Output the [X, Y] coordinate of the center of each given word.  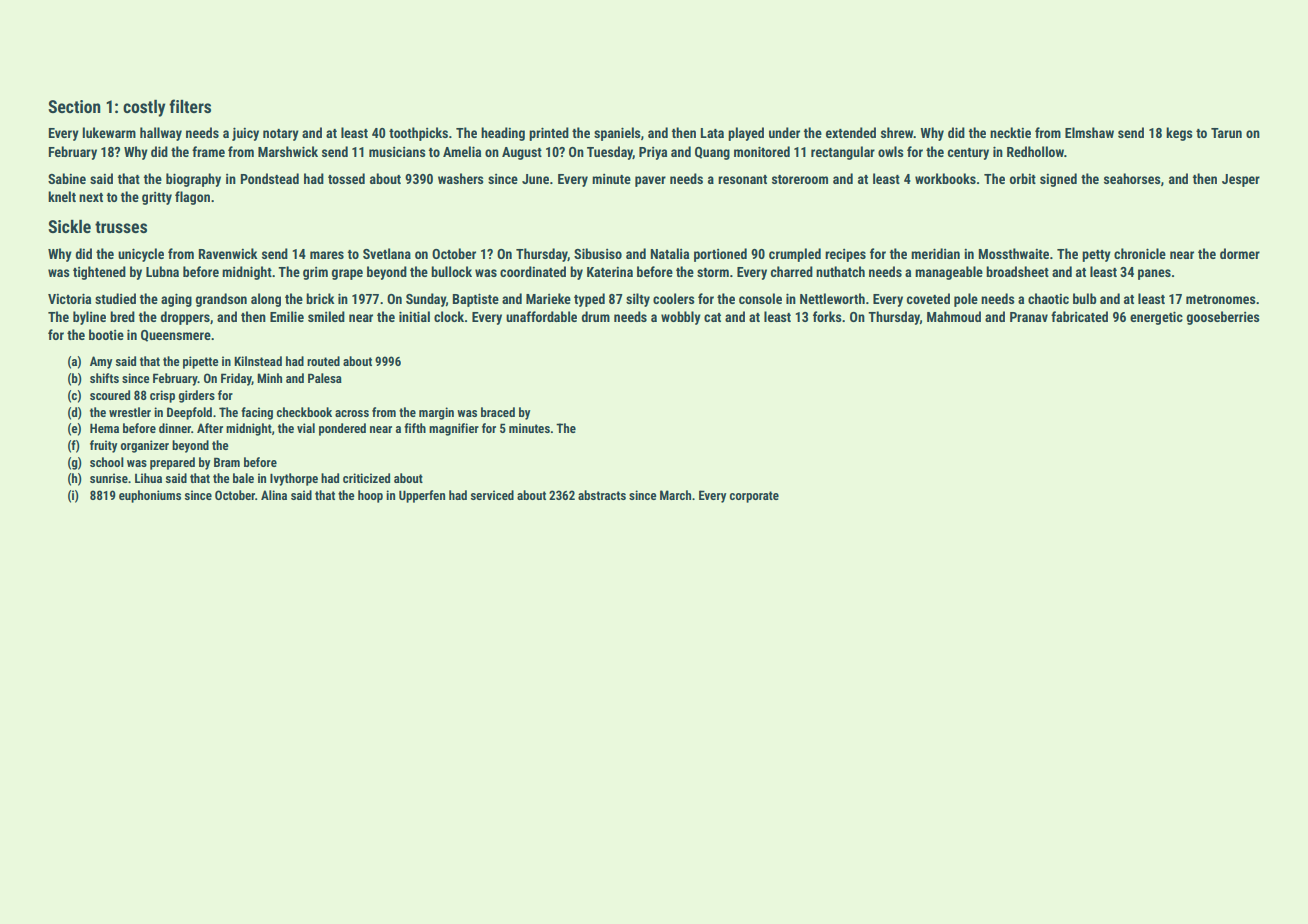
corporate [754, 497]
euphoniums [150, 496]
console [760, 298]
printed [549, 134]
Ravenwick [228, 253]
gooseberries [1223, 318]
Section [74, 106]
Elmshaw [1089, 132]
